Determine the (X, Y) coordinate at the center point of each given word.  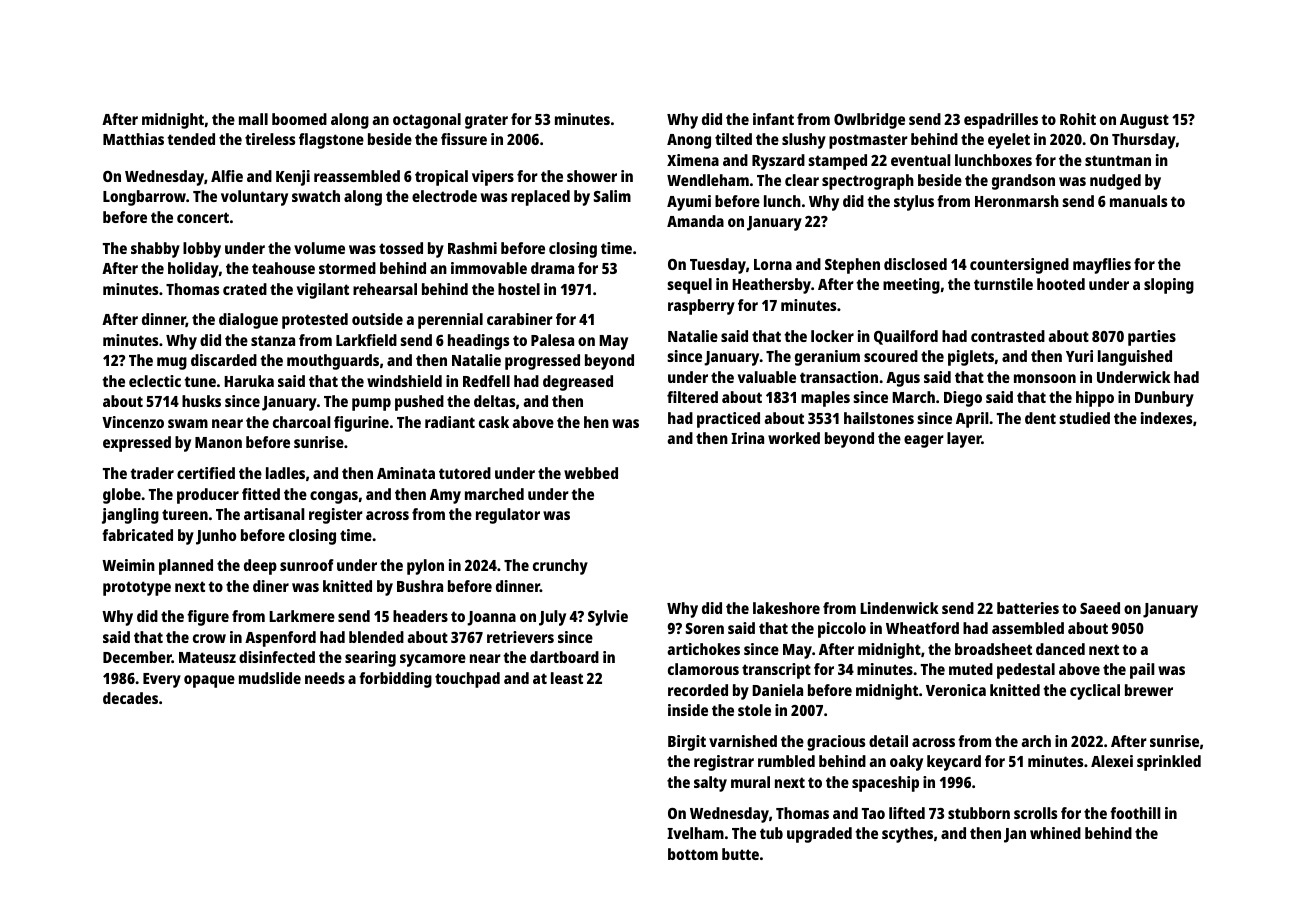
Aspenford (280, 639)
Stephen (852, 266)
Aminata (406, 473)
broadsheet (993, 649)
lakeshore (786, 608)
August (1144, 121)
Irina (747, 438)
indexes (1166, 418)
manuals (1138, 201)
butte (740, 854)
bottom (693, 854)
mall (253, 119)
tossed (401, 248)
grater (486, 121)
